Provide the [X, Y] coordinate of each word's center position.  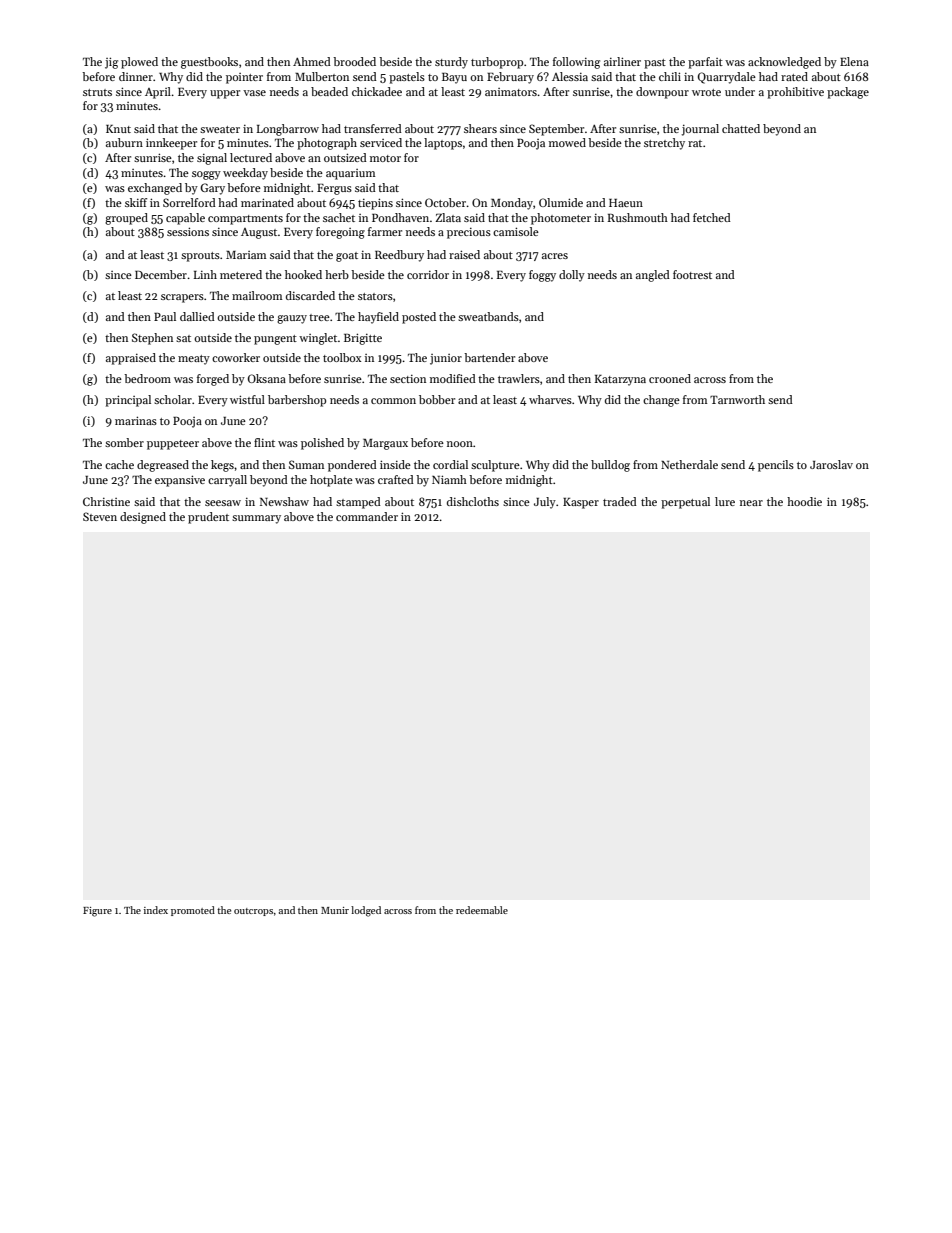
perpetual [685, 503]
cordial [450, 464]
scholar [173, 399]
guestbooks [209, 63]
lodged [366, 911]
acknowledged [784, 63]
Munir [335, 910]
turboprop [497, 63]
